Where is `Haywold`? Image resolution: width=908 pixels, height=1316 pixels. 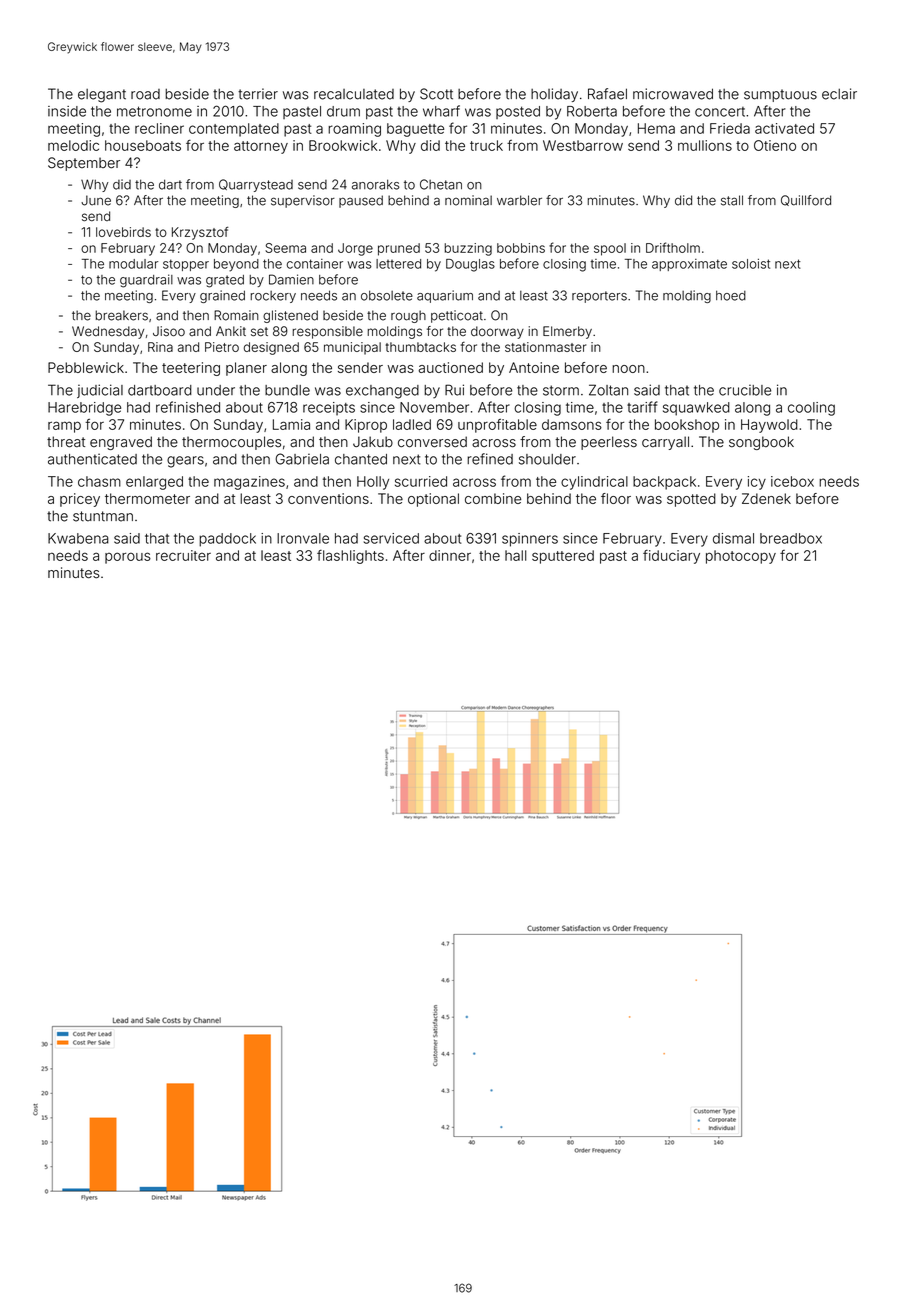
Haywold is located at coordinates (769, 426).
